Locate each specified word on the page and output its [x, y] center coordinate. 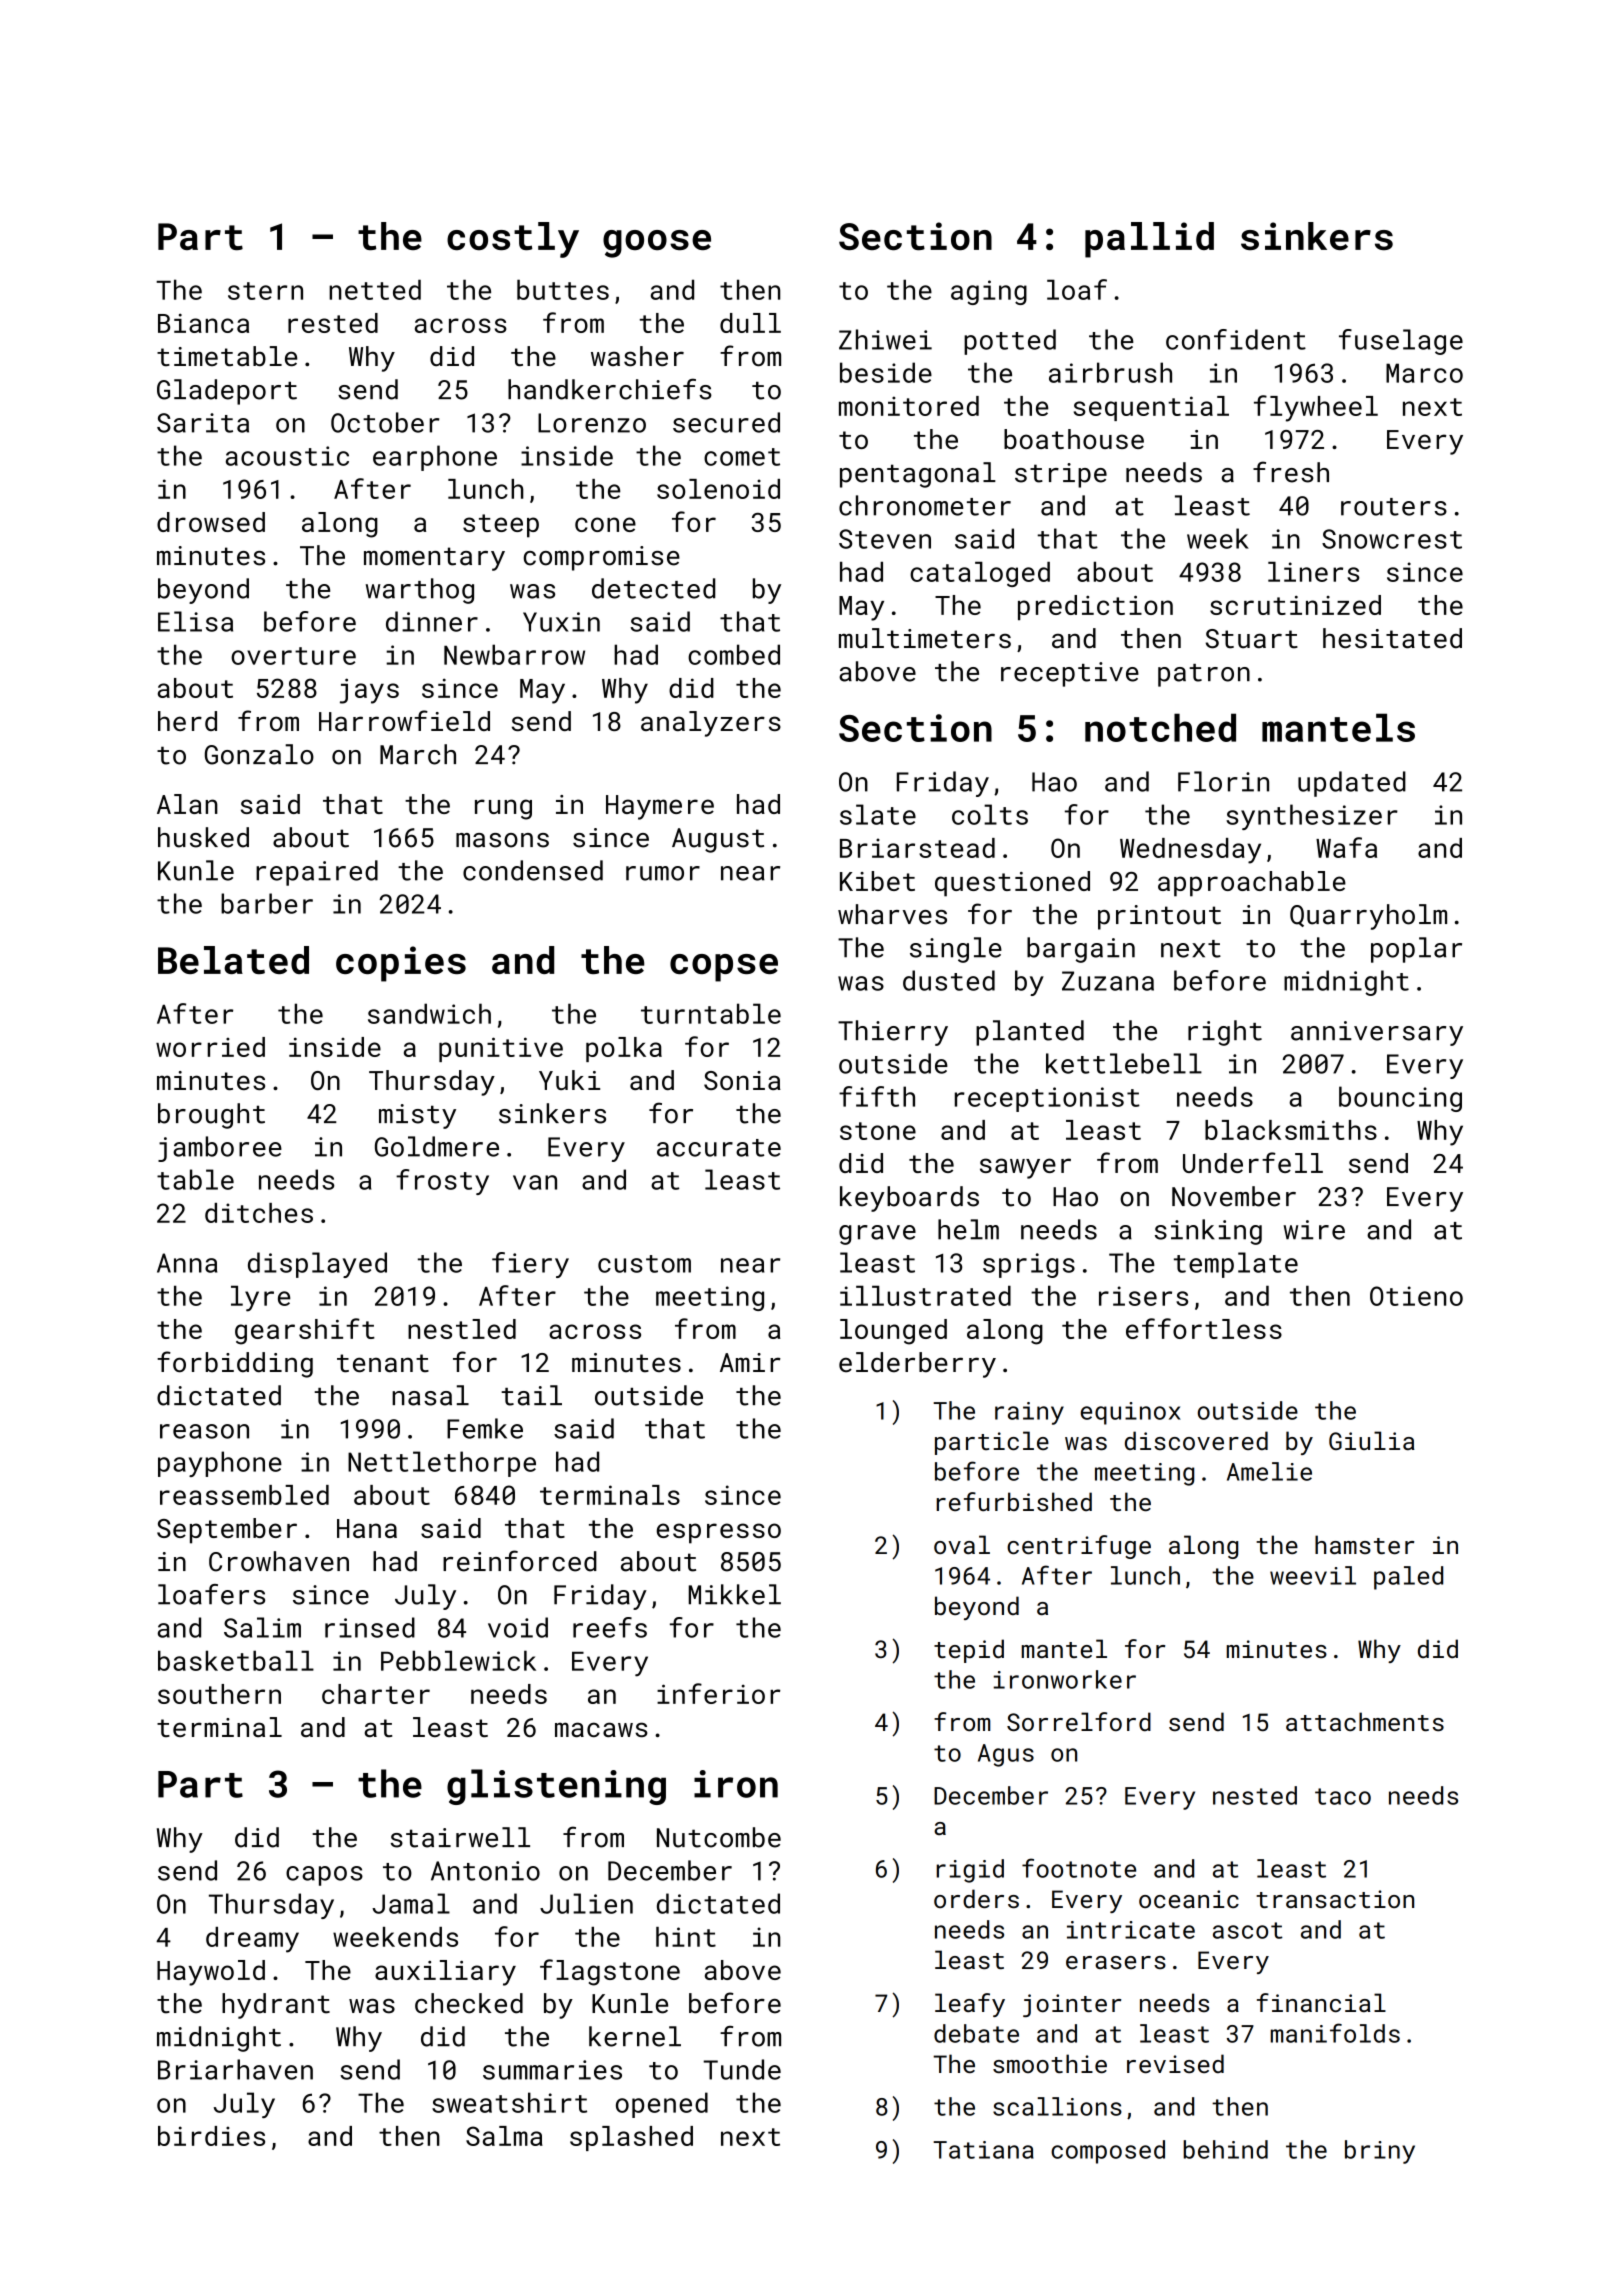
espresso [719, 1533]
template [1236, 1265]
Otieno [1416, 1296]
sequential [1151, 408]
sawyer [1025, 1168]
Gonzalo [259, 754]
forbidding [235, 1364]
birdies [211, 2136]
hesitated [1392, 638]
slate [878, 814]
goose [657, 244]
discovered [1196, 1440]
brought [211, 1116]
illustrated [925, 1295]
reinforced [520, 1561]
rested [333, 323]
